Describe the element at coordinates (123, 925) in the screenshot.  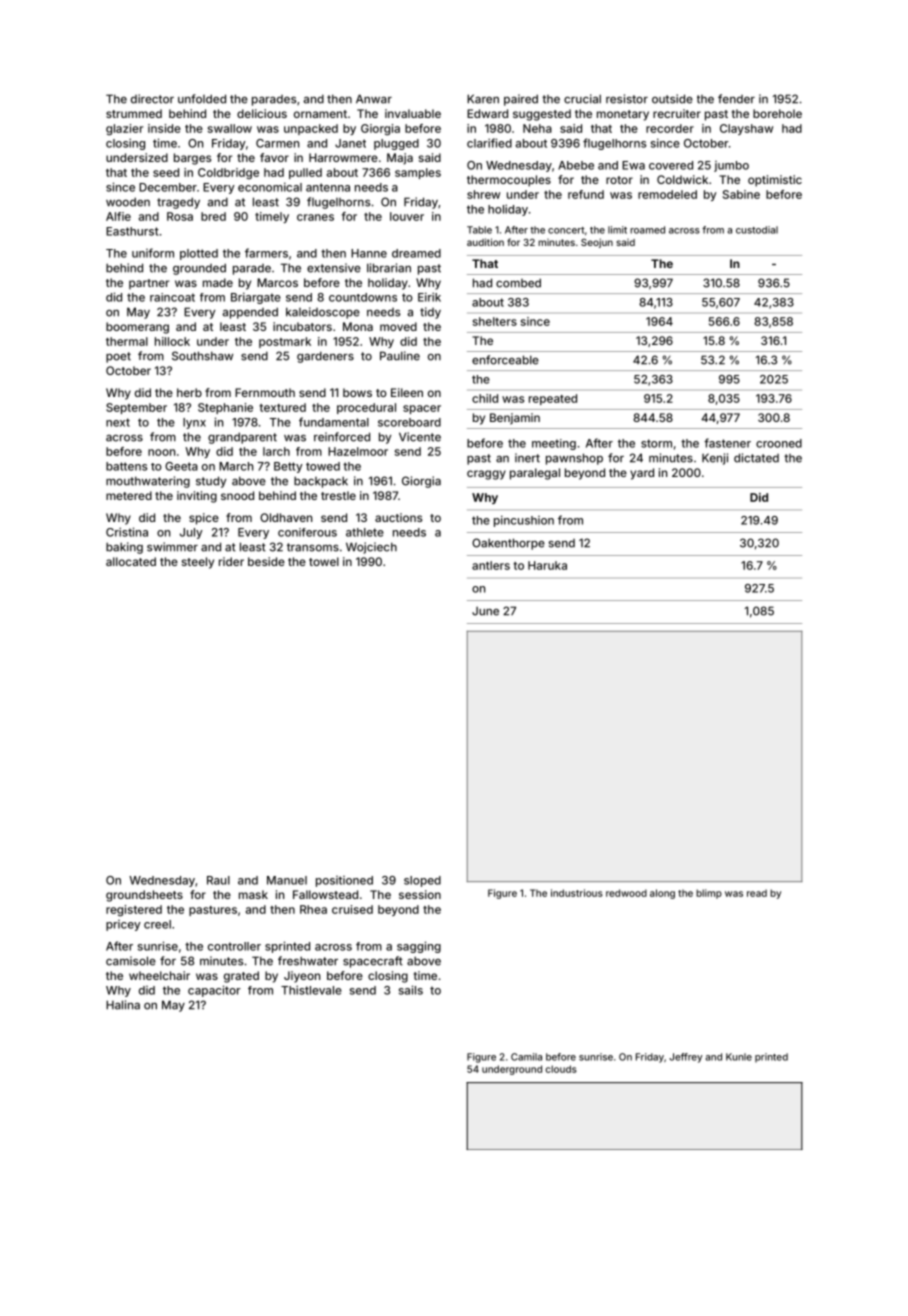
I see `pricey` at that location.
